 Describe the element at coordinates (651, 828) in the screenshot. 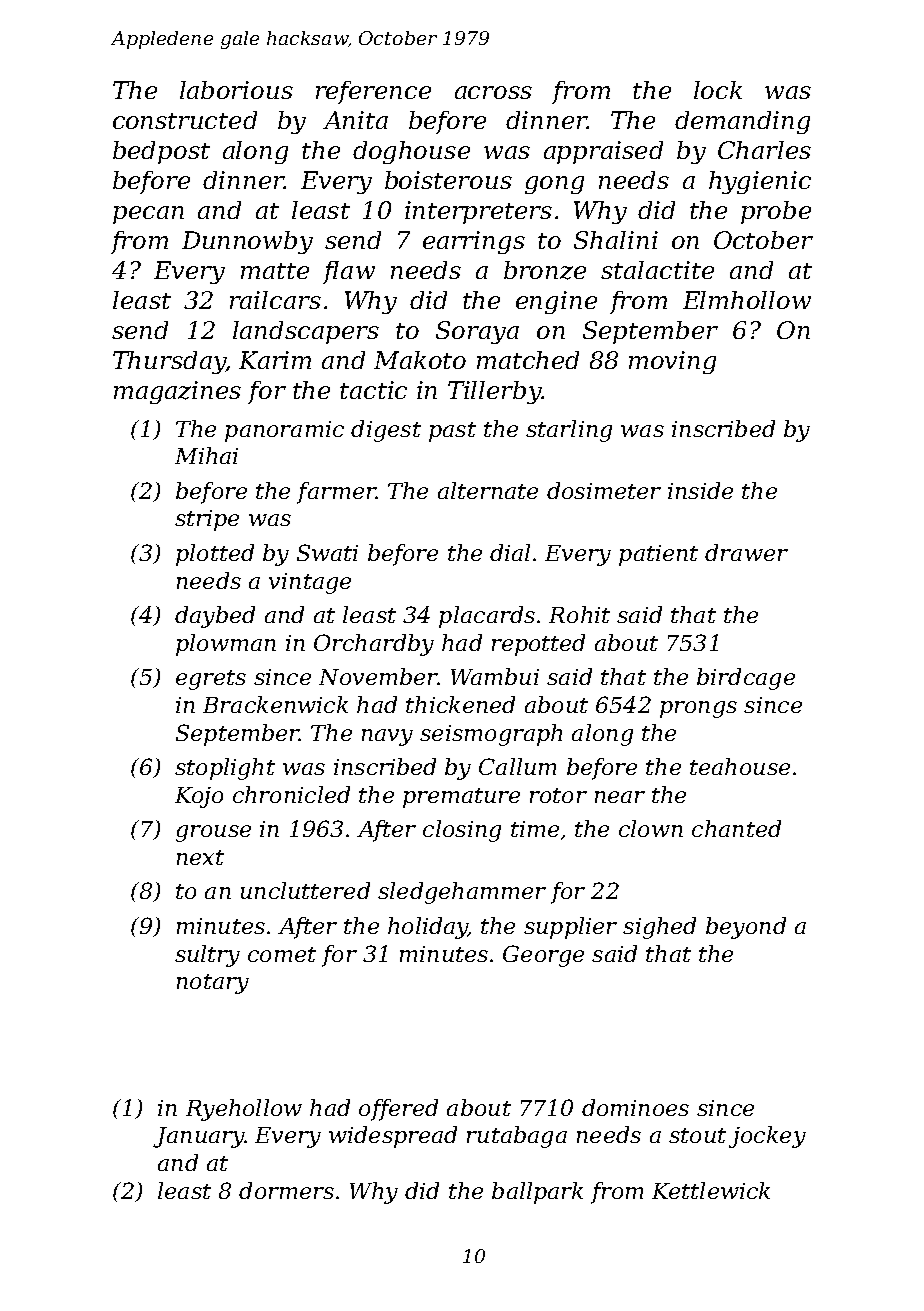

I see `clown` at that location.
